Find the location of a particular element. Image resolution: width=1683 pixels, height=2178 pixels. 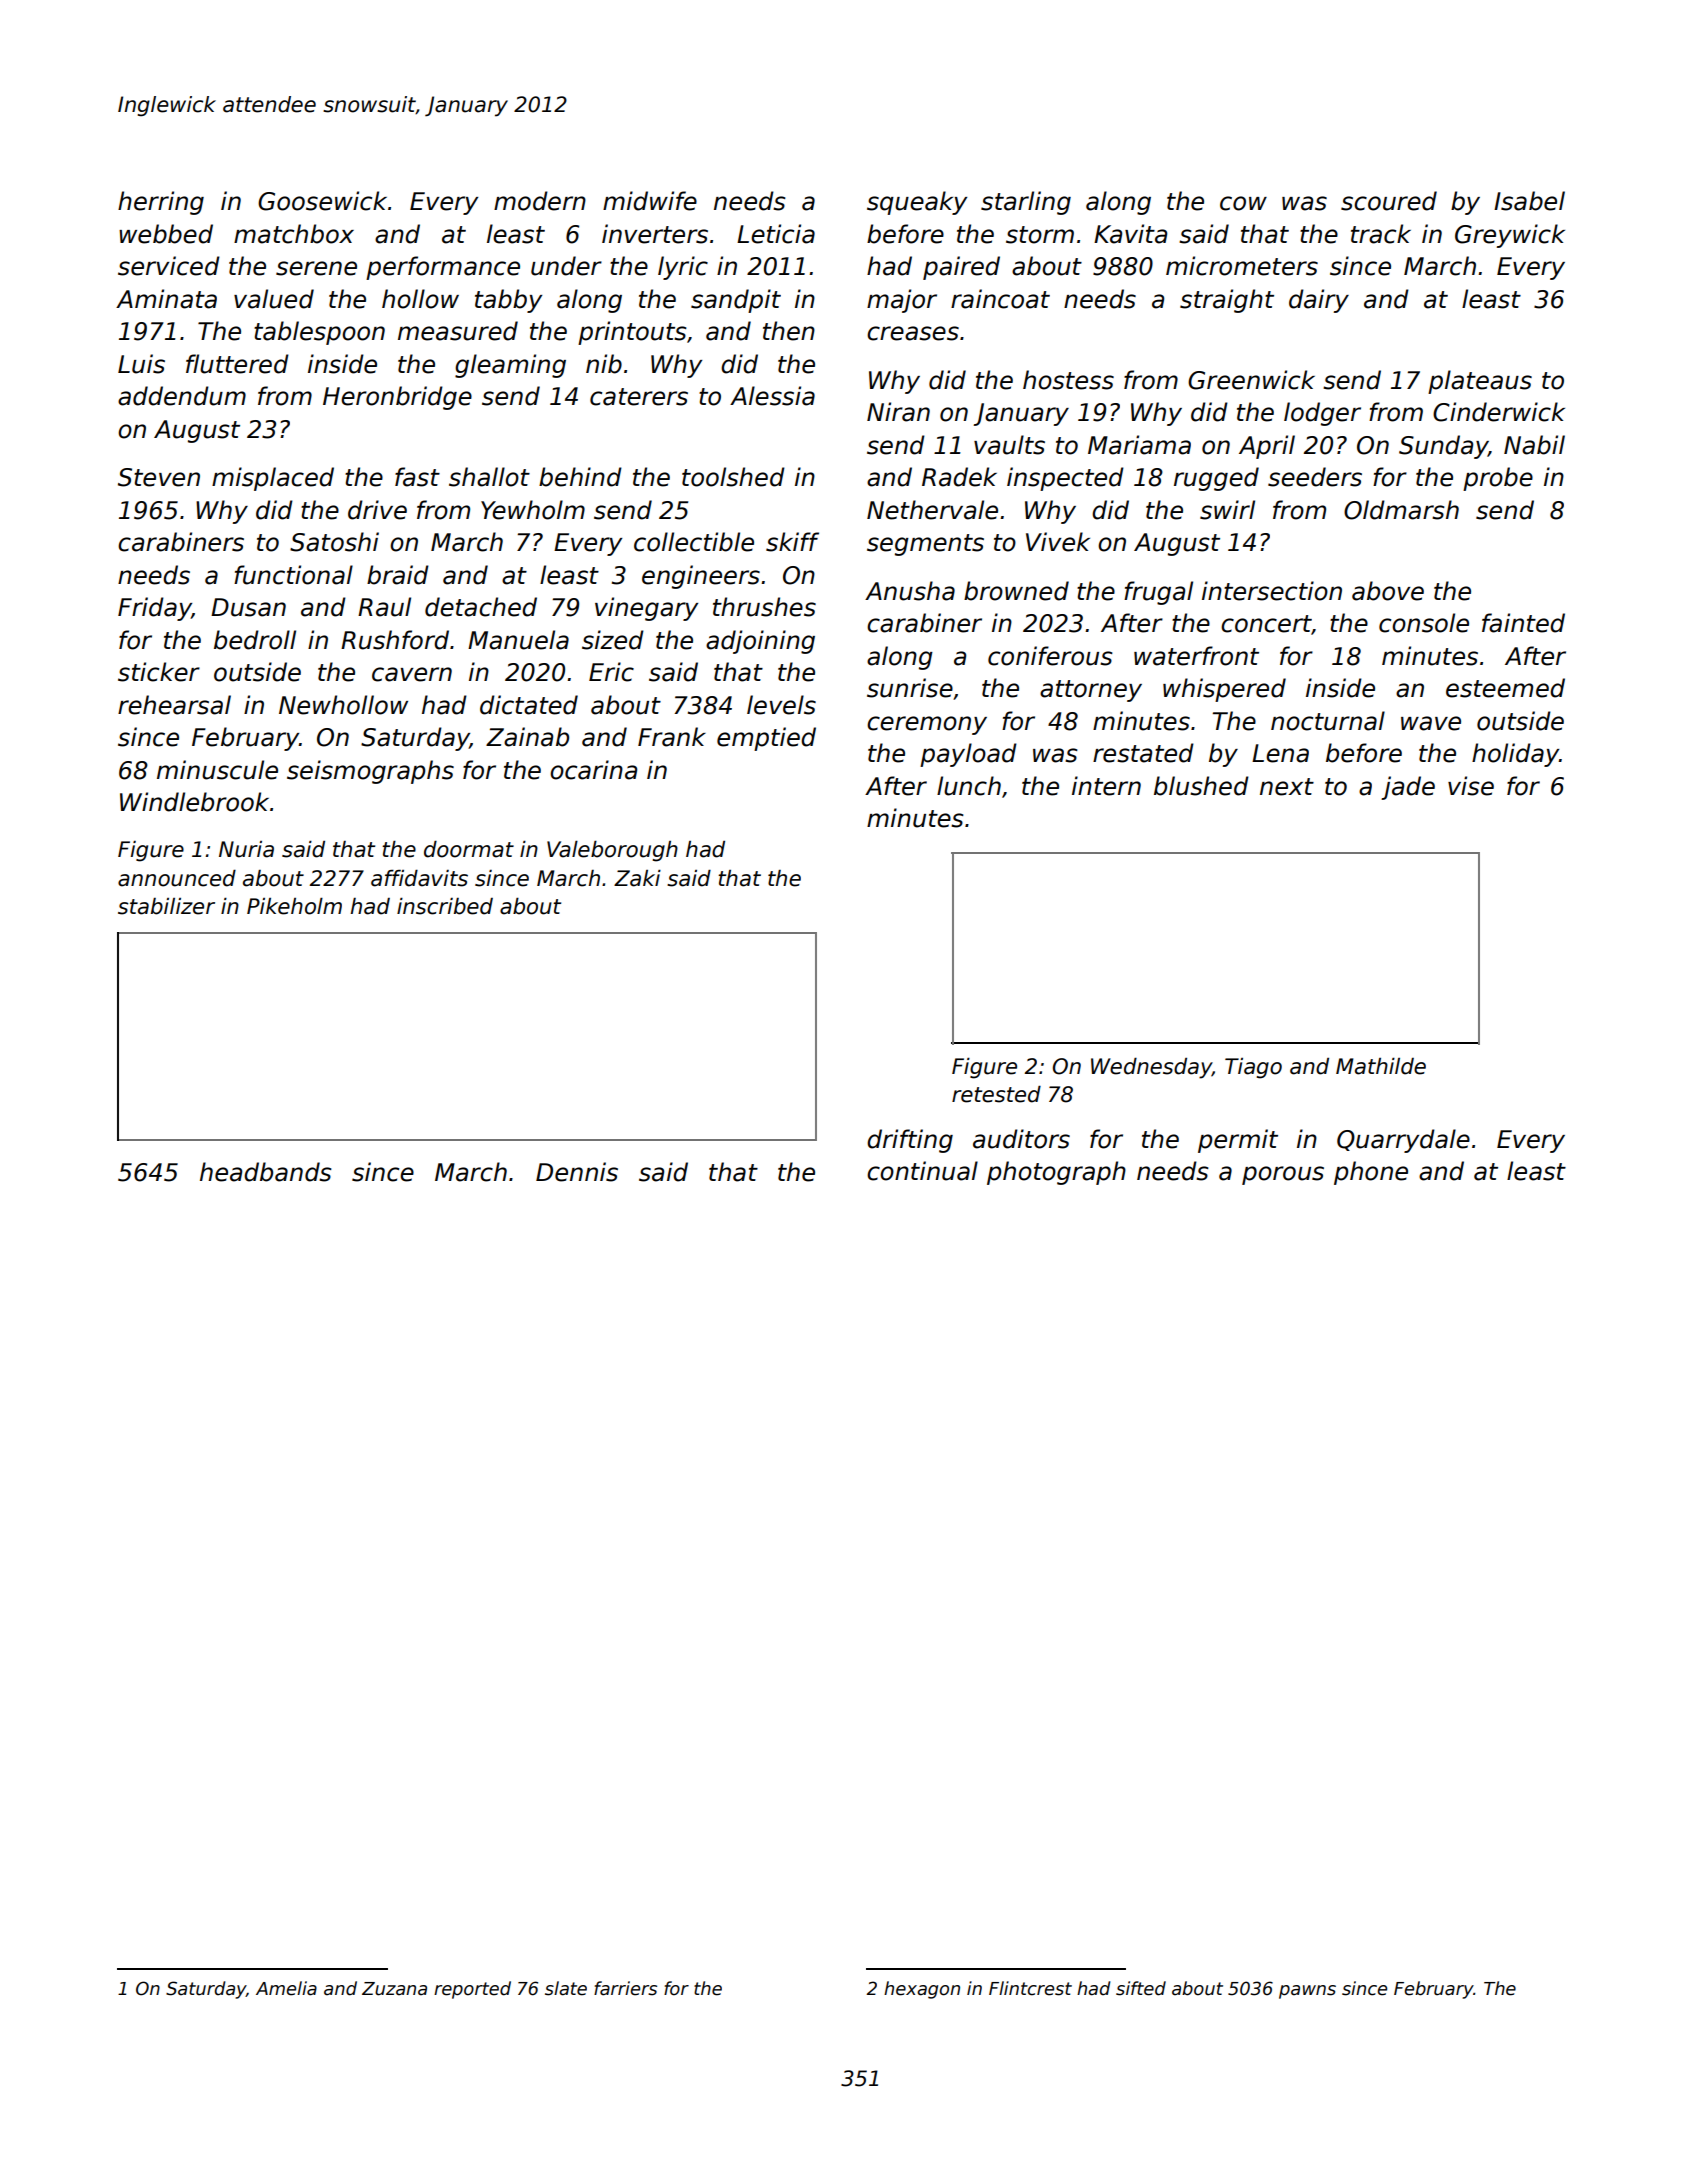

Zuzana is located at coordinates (394, 1989).
